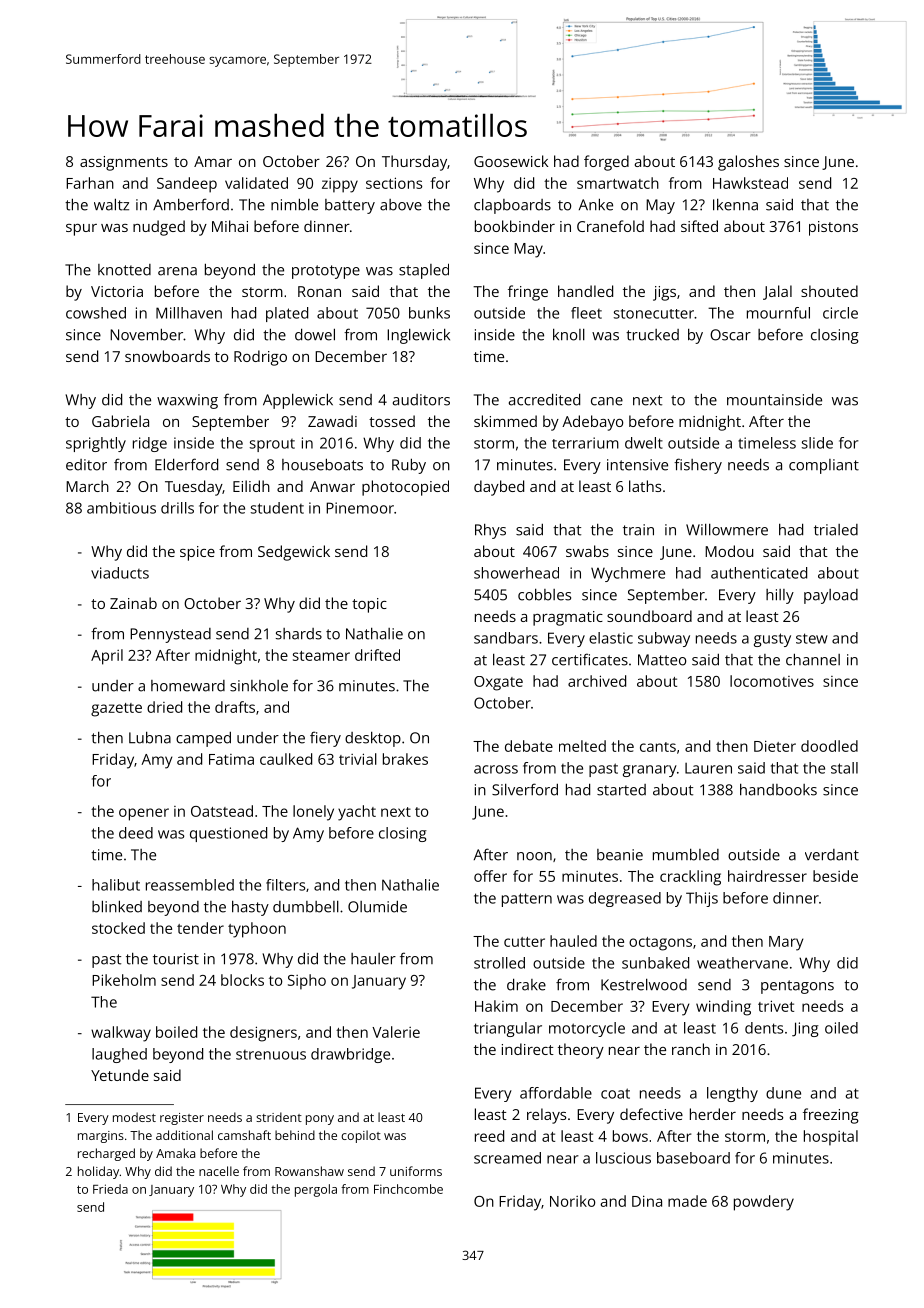 The image size is (924, 1308). I want to click on Pennystead, so click(170, 635).
